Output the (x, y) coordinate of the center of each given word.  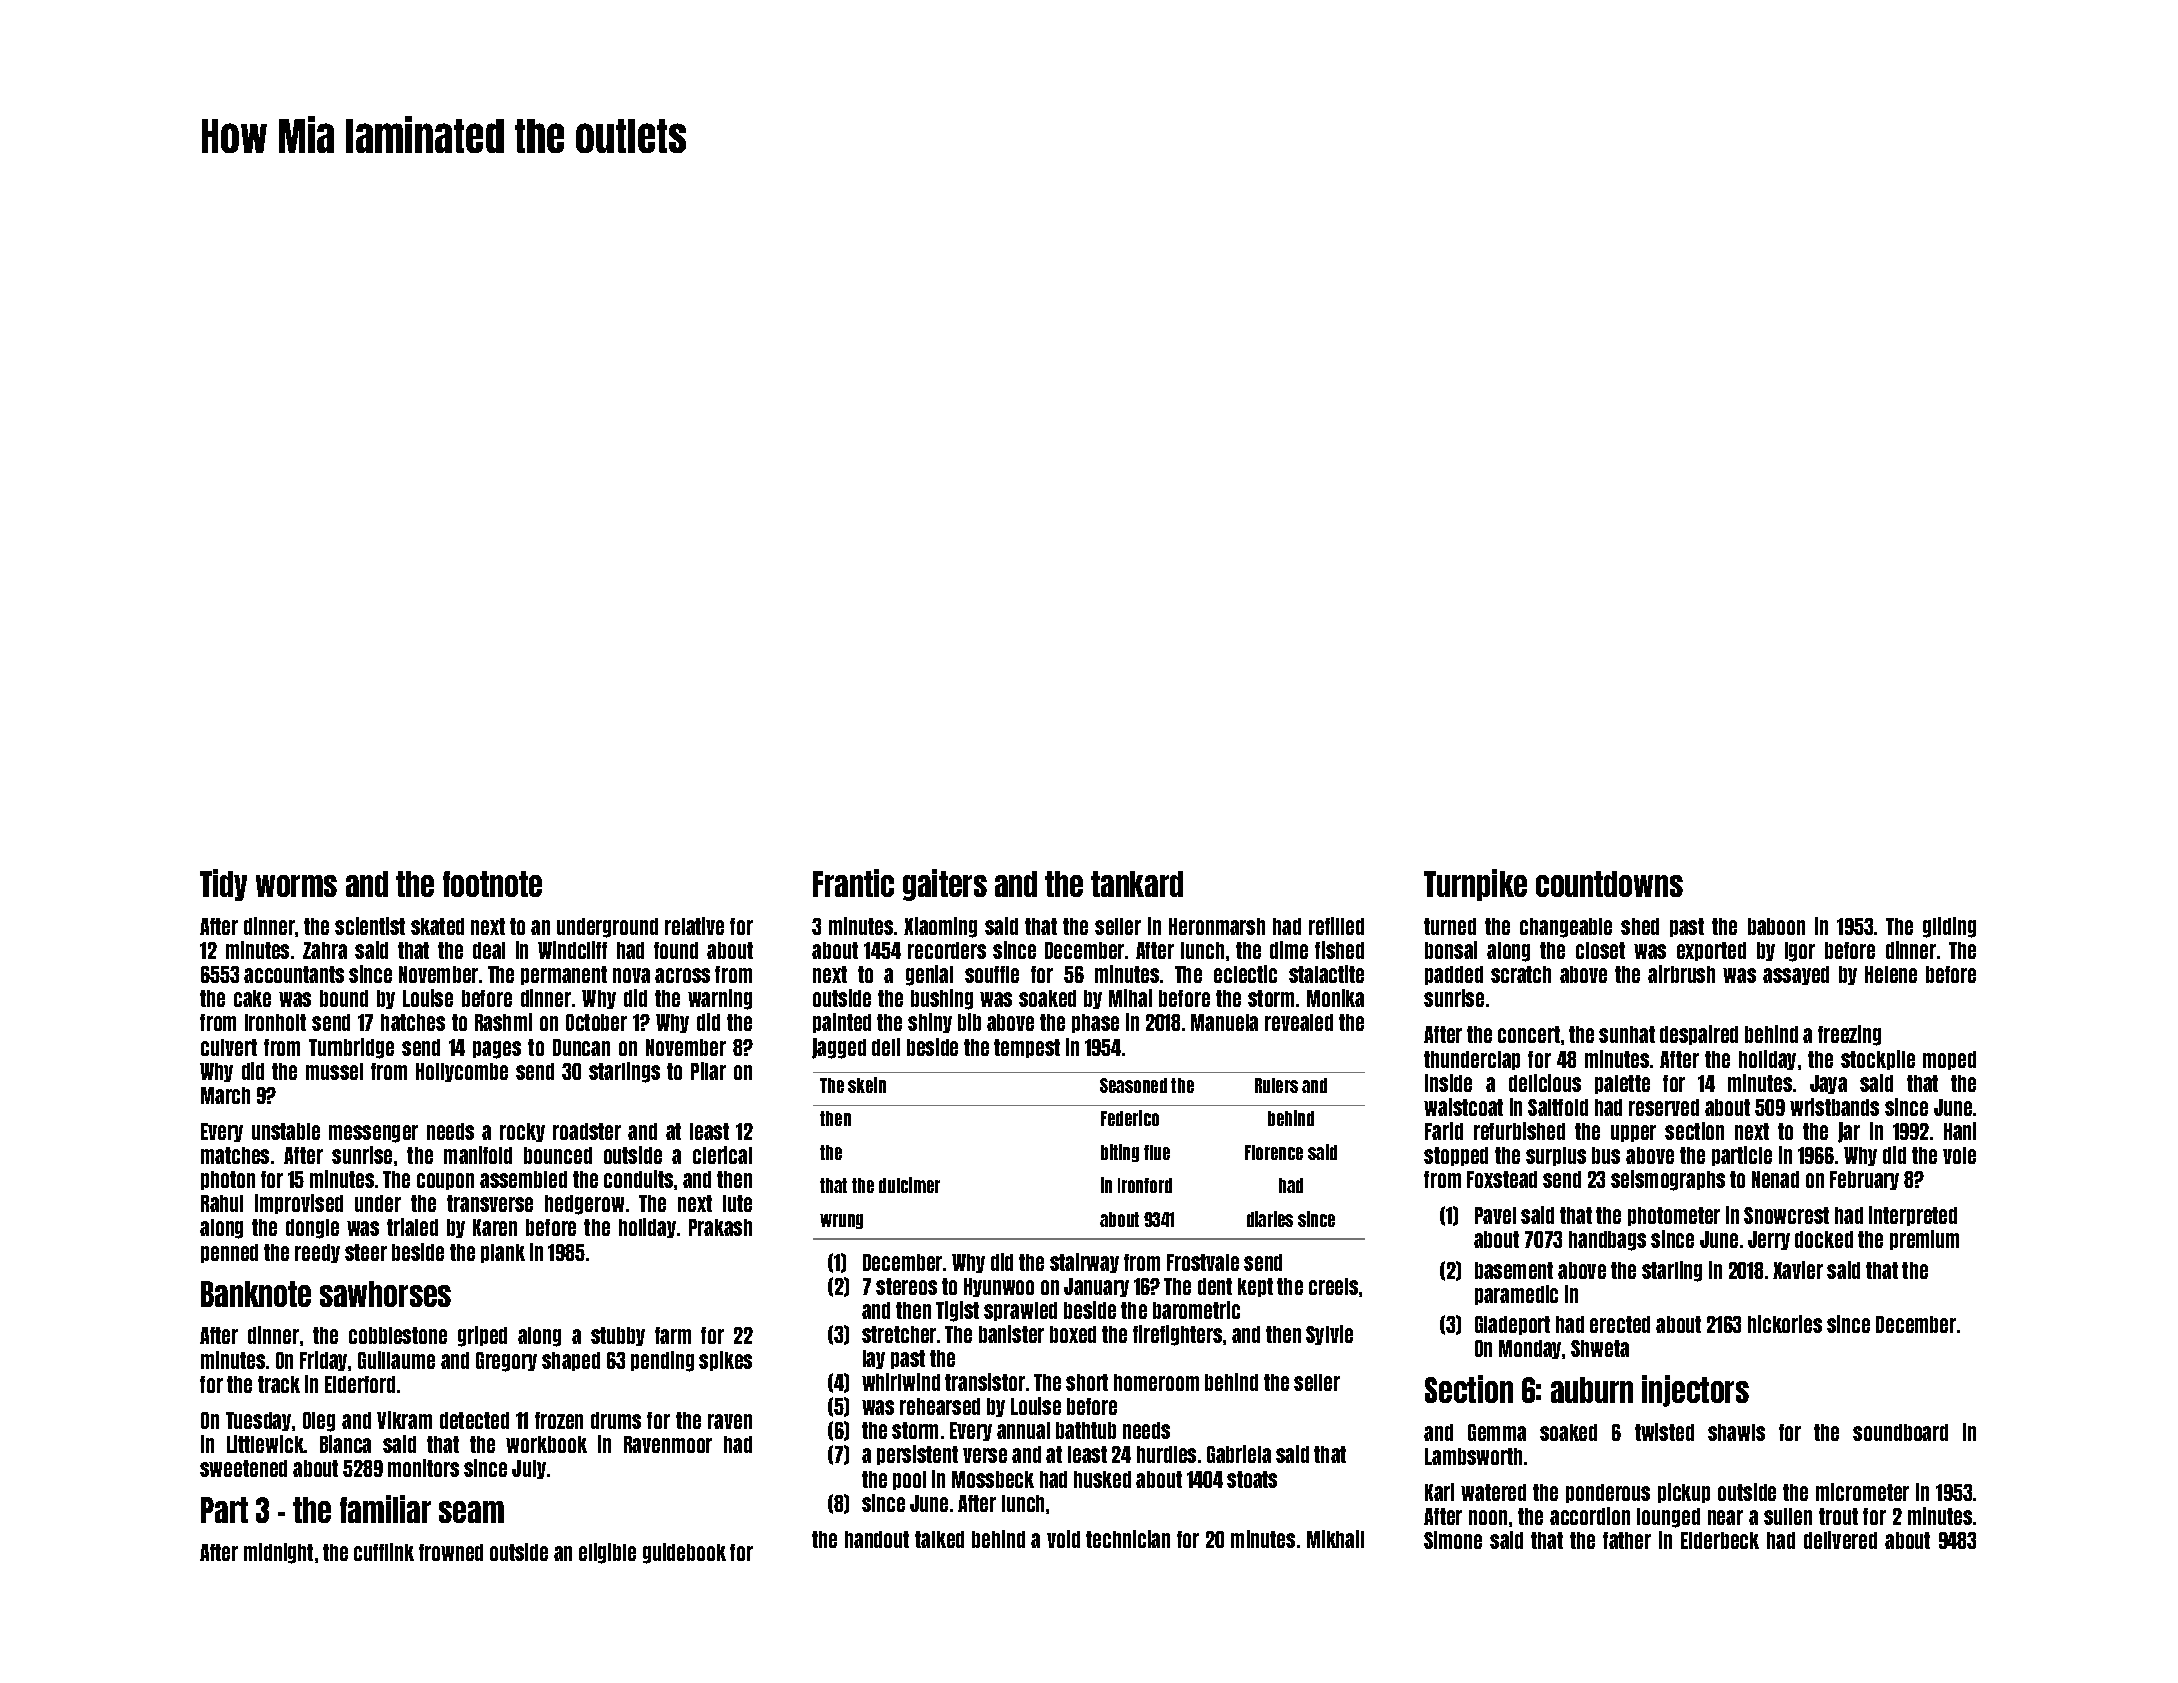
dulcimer (909, 1185)
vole (1959, 1155)
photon (228, 1180)
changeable (1566, 928)
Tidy (223, 885)
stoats (1252, 1479)
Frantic (853, 883)
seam (471, 1512)
